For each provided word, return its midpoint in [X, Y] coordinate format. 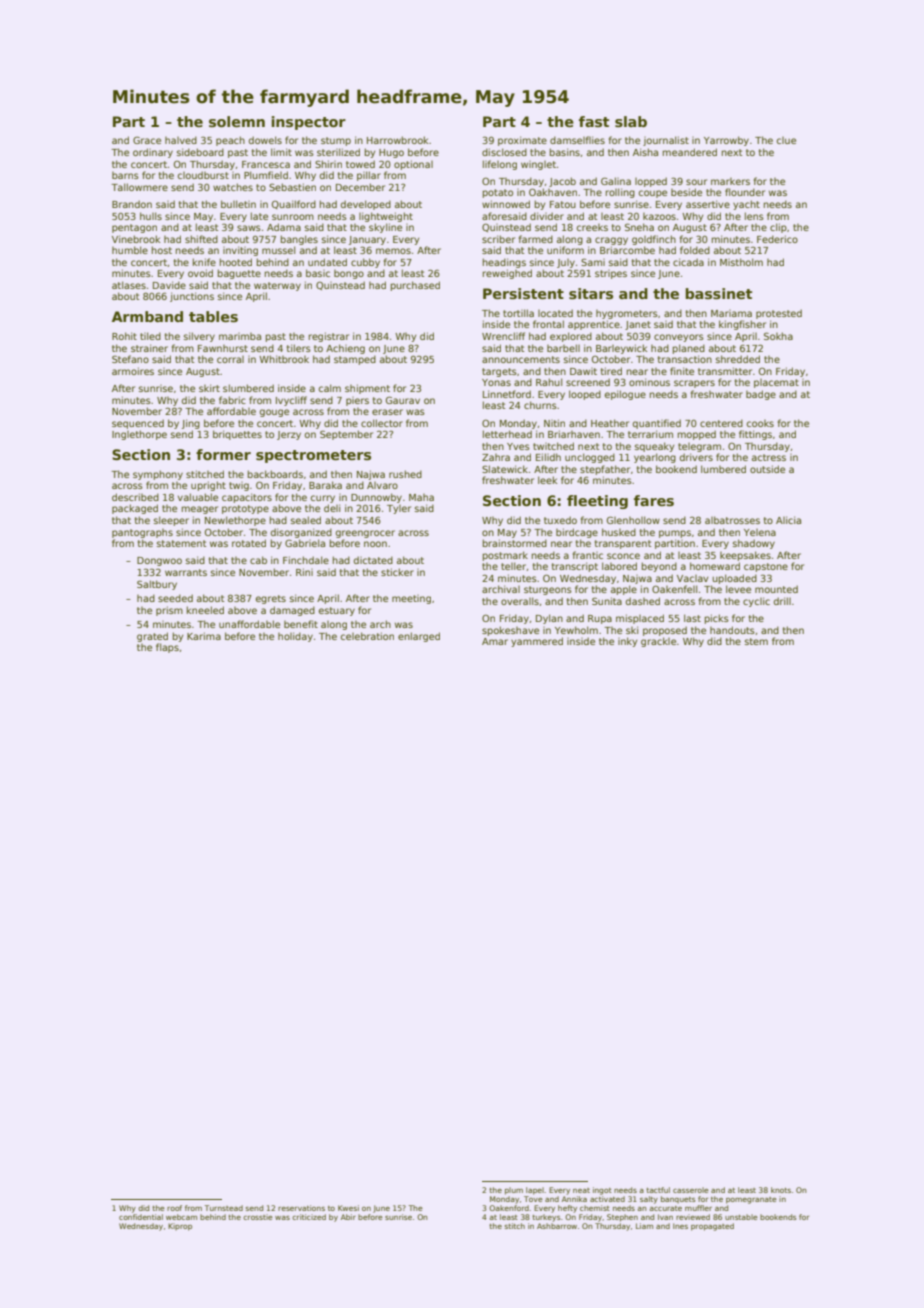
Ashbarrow [557, 1226]
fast [594, 121]
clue [786, 140]
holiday [295, 637]
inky [627, 642]
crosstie [258, 1217]
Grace [147, 140]
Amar [495, 641]
